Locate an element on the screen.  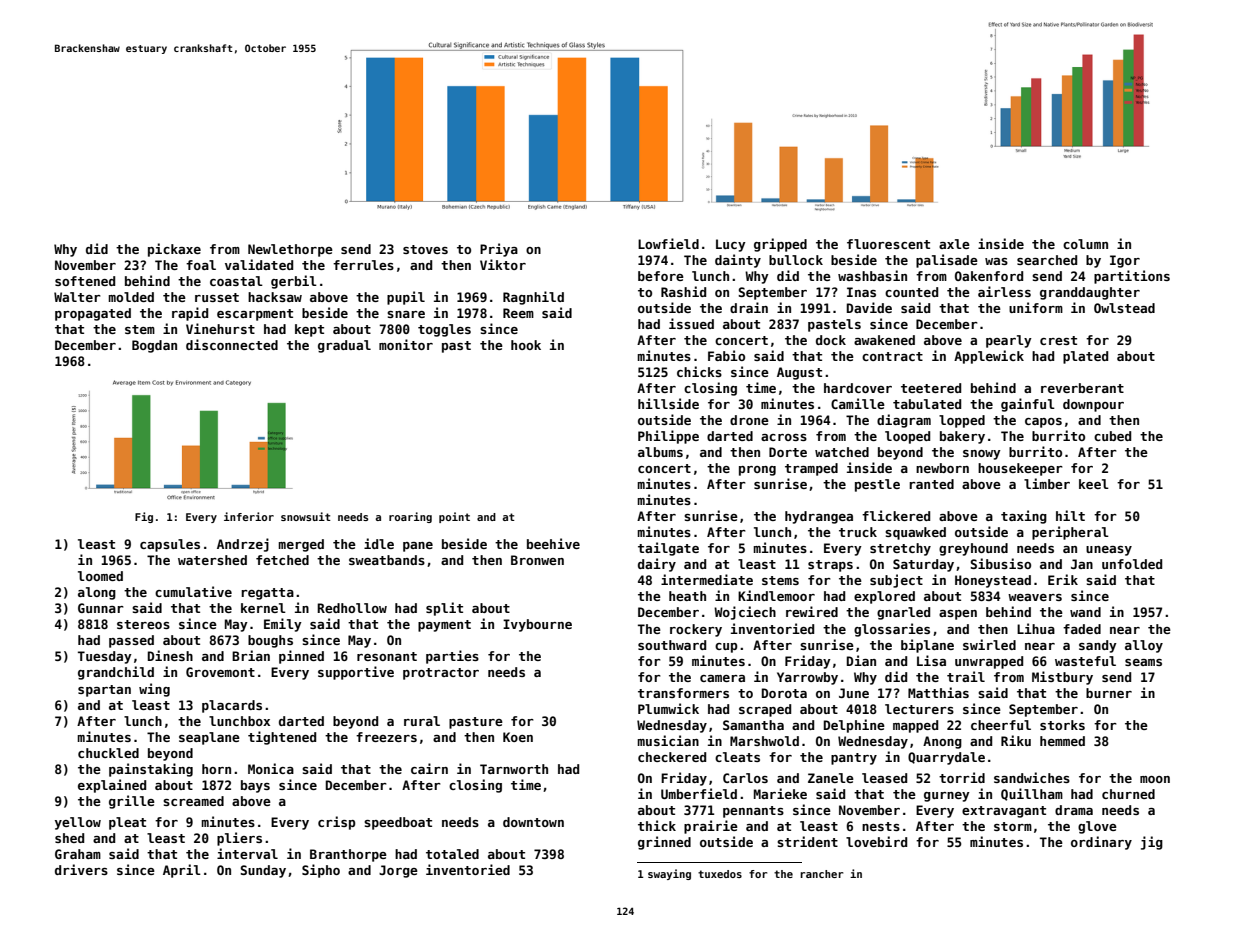
counted is located at coordinates (911, 292).
